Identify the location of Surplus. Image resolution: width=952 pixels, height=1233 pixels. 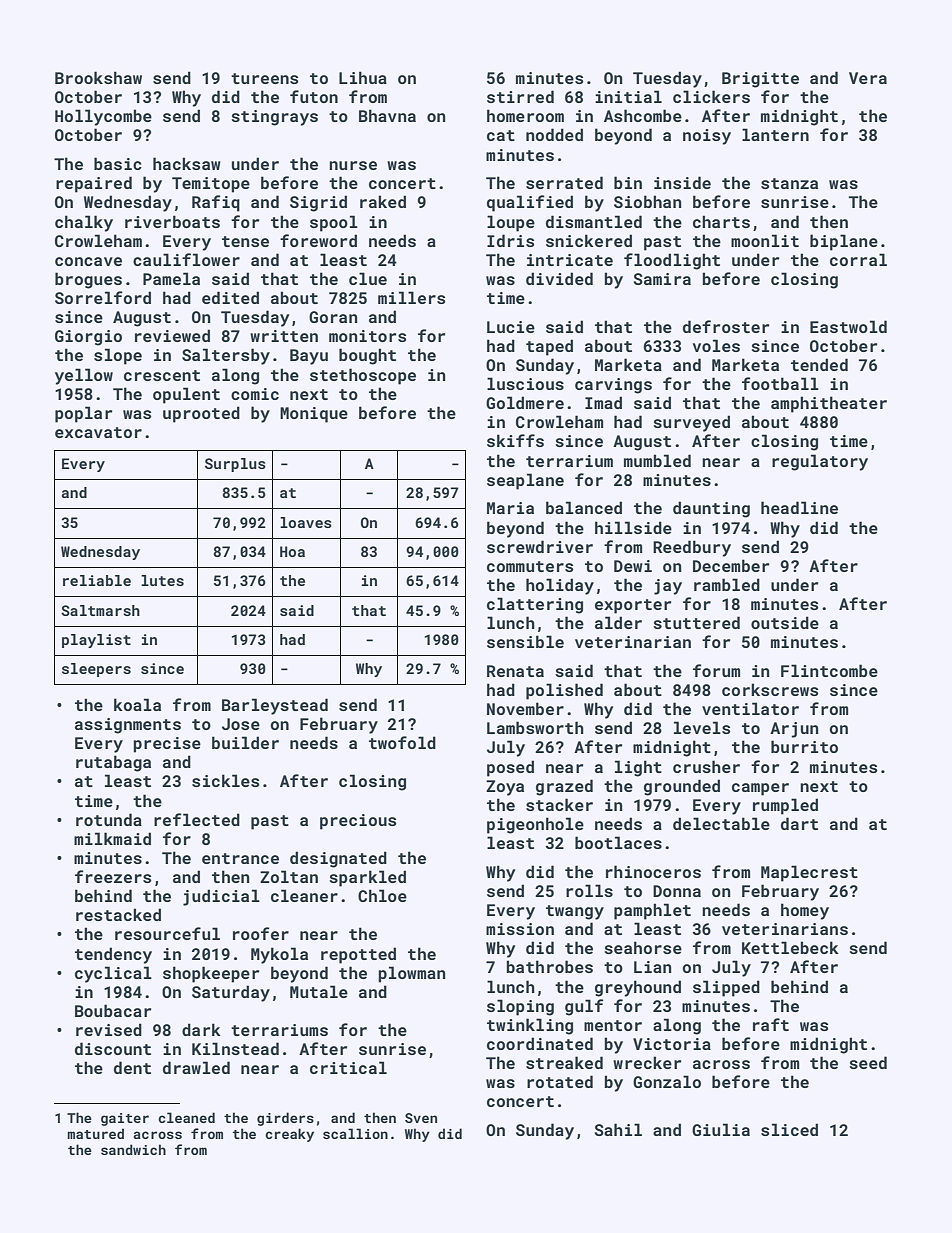
(235, 465).
